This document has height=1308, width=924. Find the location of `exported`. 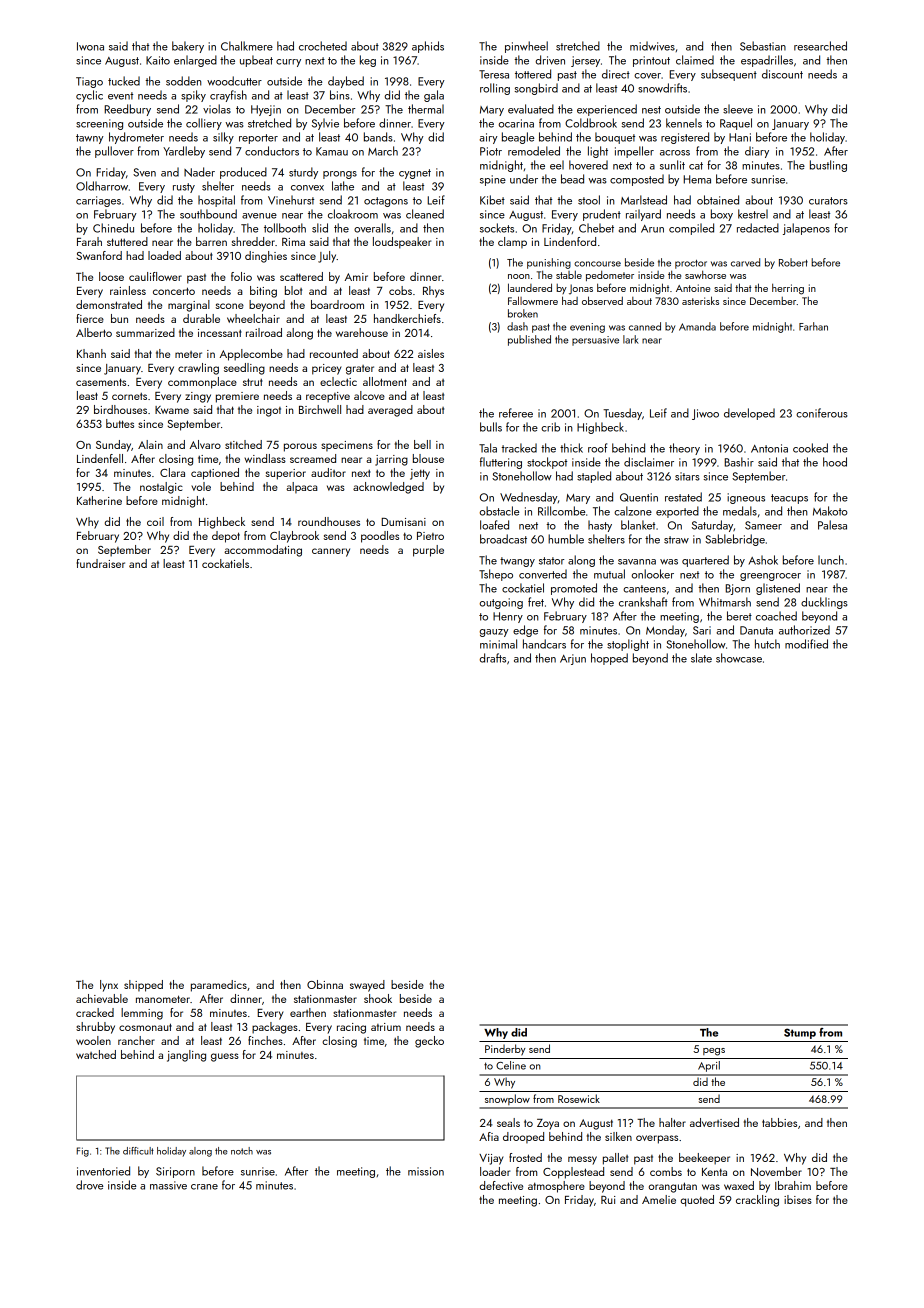

exported is located at coordinates (677, 512).
